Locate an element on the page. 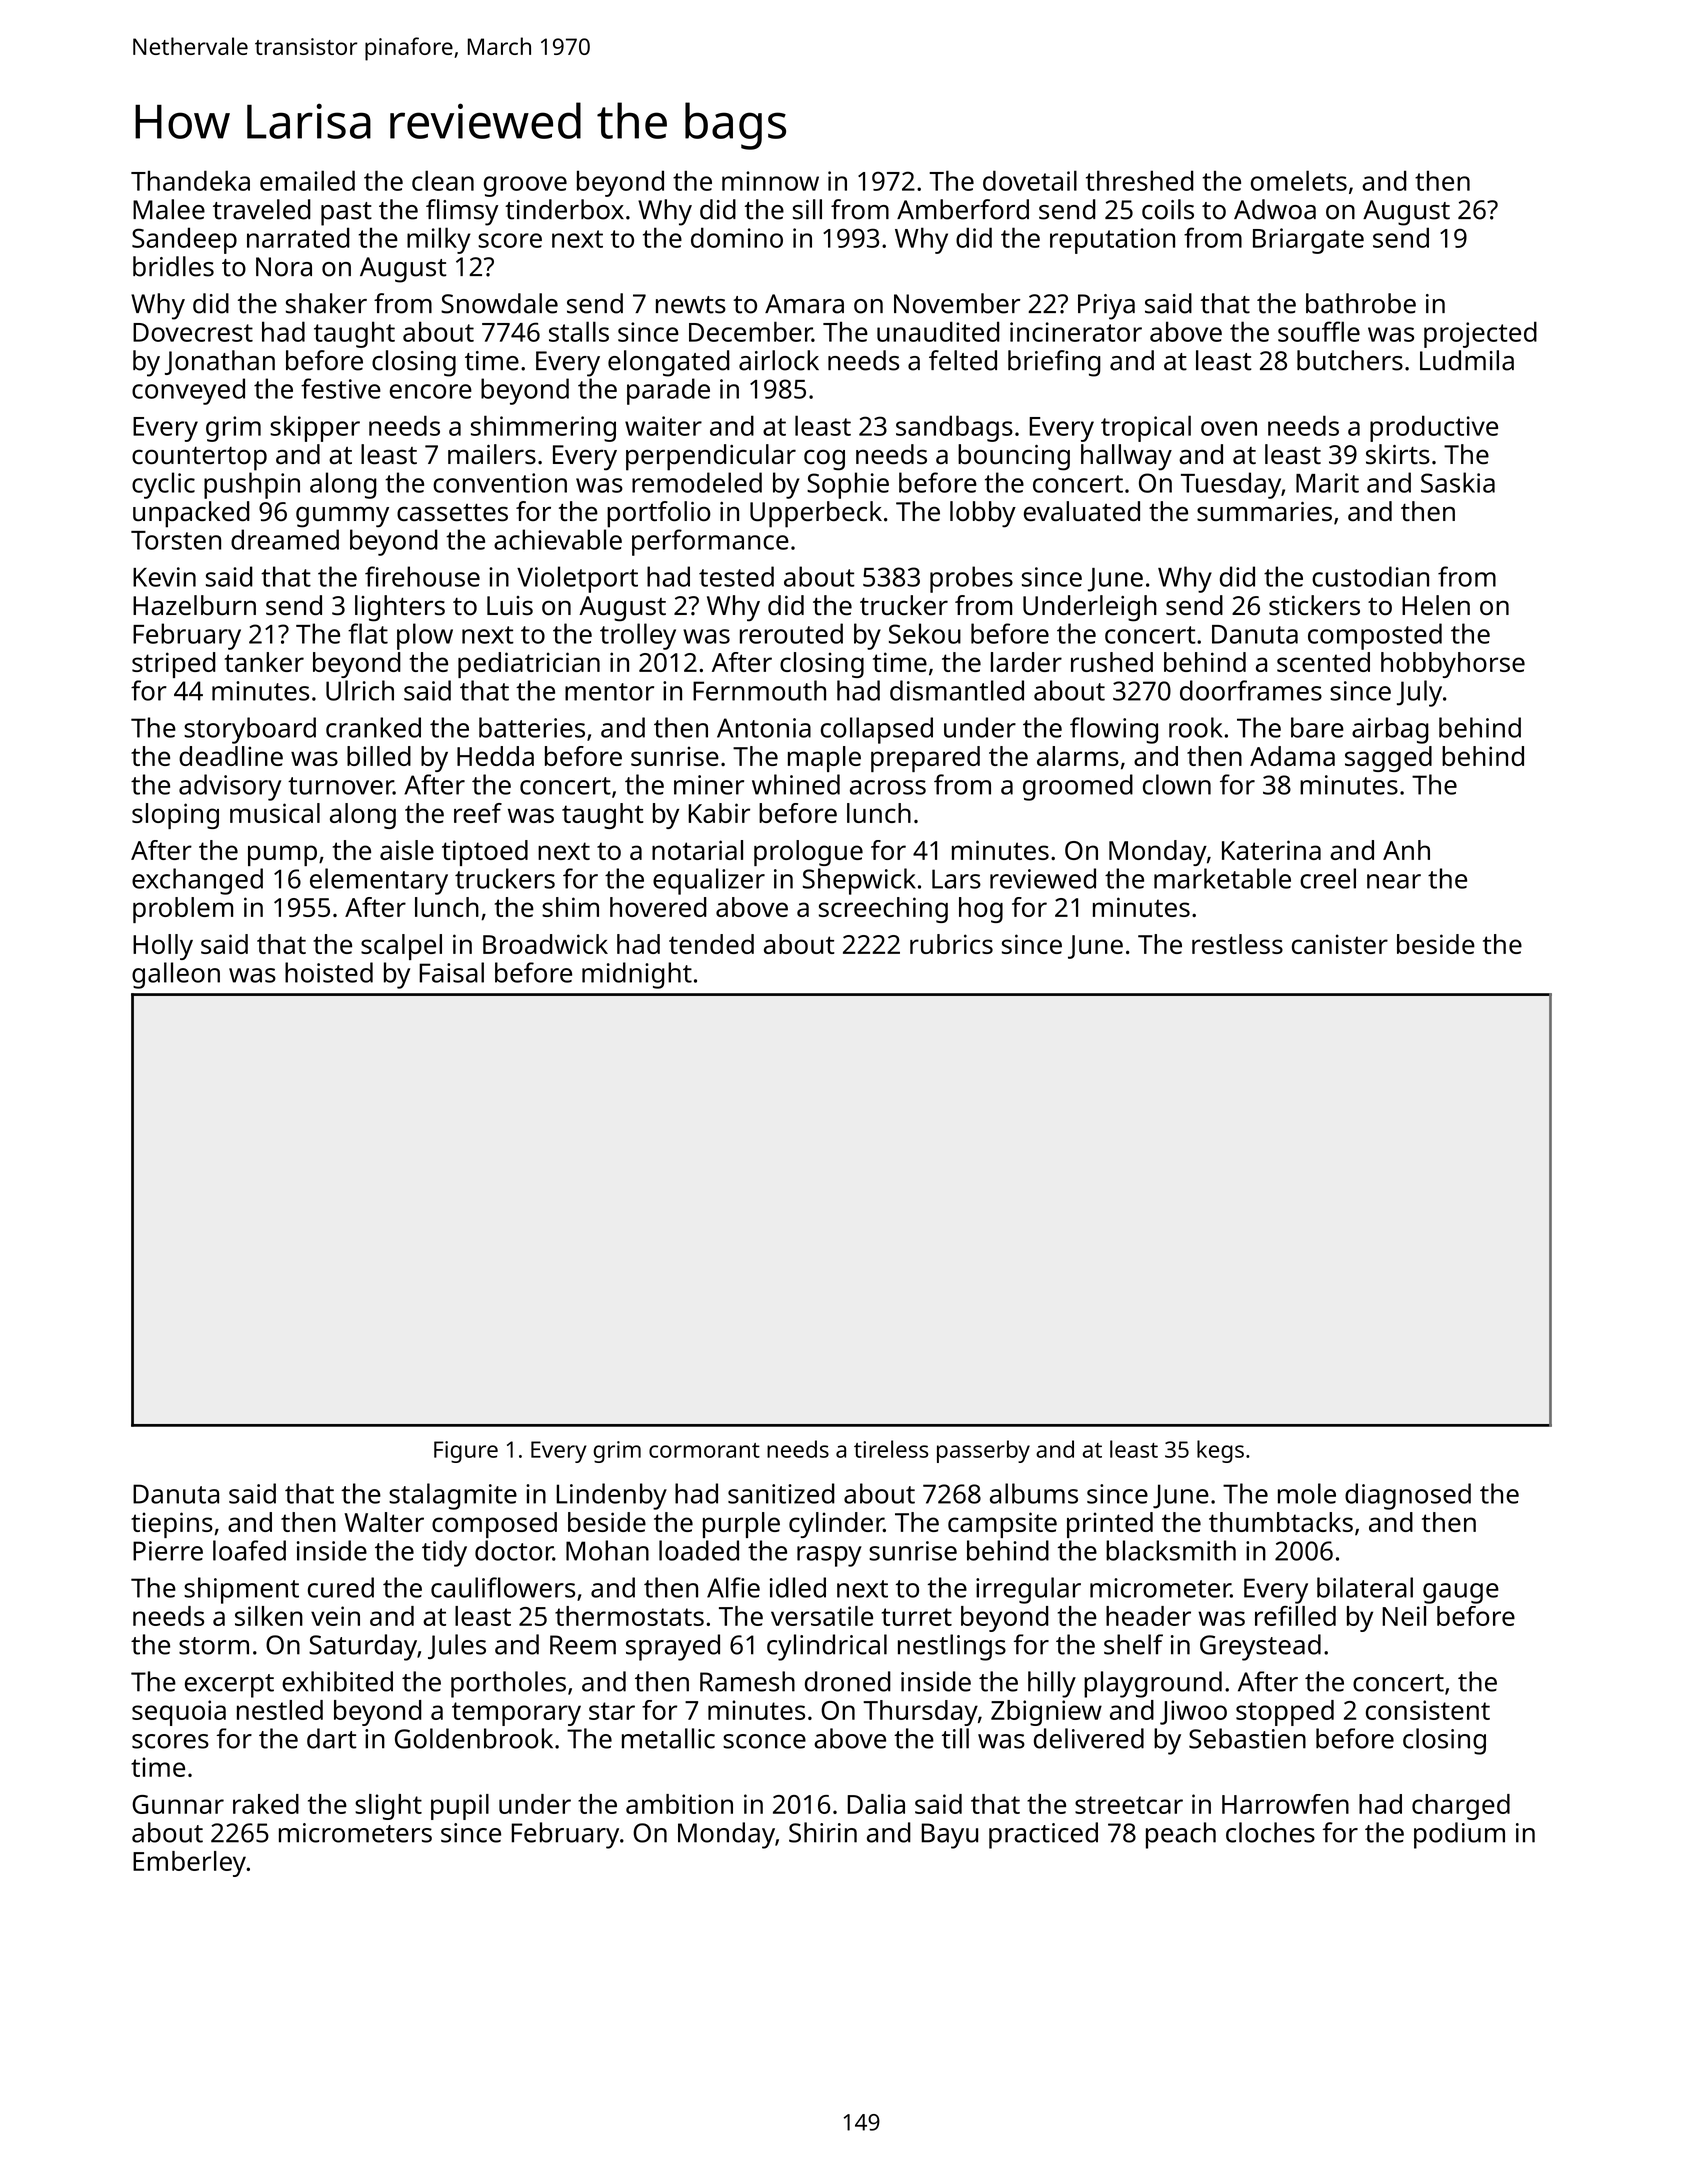 This page has height=2178, width=1683. Saskia is located at coordinates (1458, 482).
